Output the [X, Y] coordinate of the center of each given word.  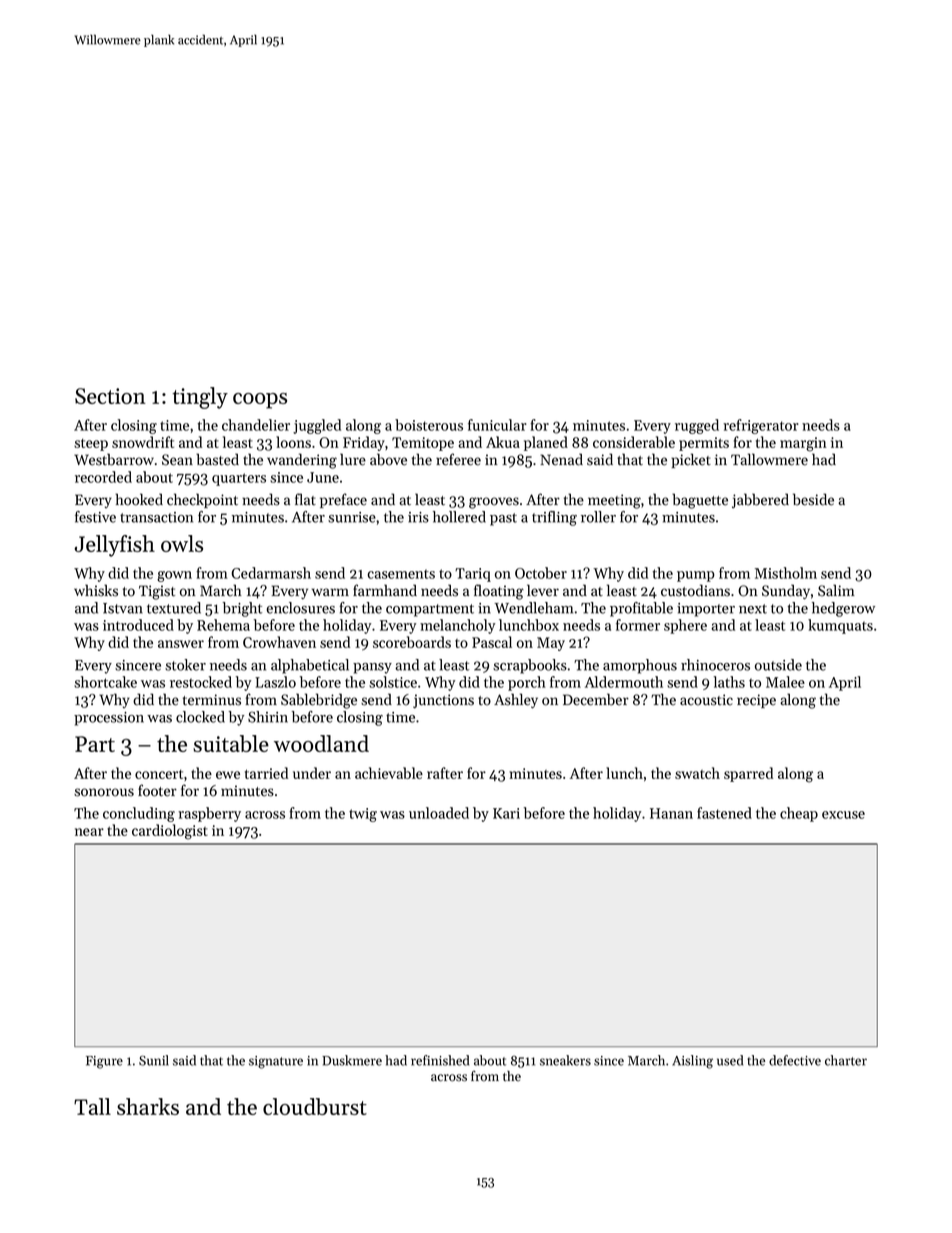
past [503, 519]
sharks [148, 1106]
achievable [389, 773]
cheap [799, 814]
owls [182, 543]
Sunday [786, 591]
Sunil [154, 1060]
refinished [440, 1060]
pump [696, 576]
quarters [239, 479]
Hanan [671, 813]
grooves [494, 503]
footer [157, 790]
